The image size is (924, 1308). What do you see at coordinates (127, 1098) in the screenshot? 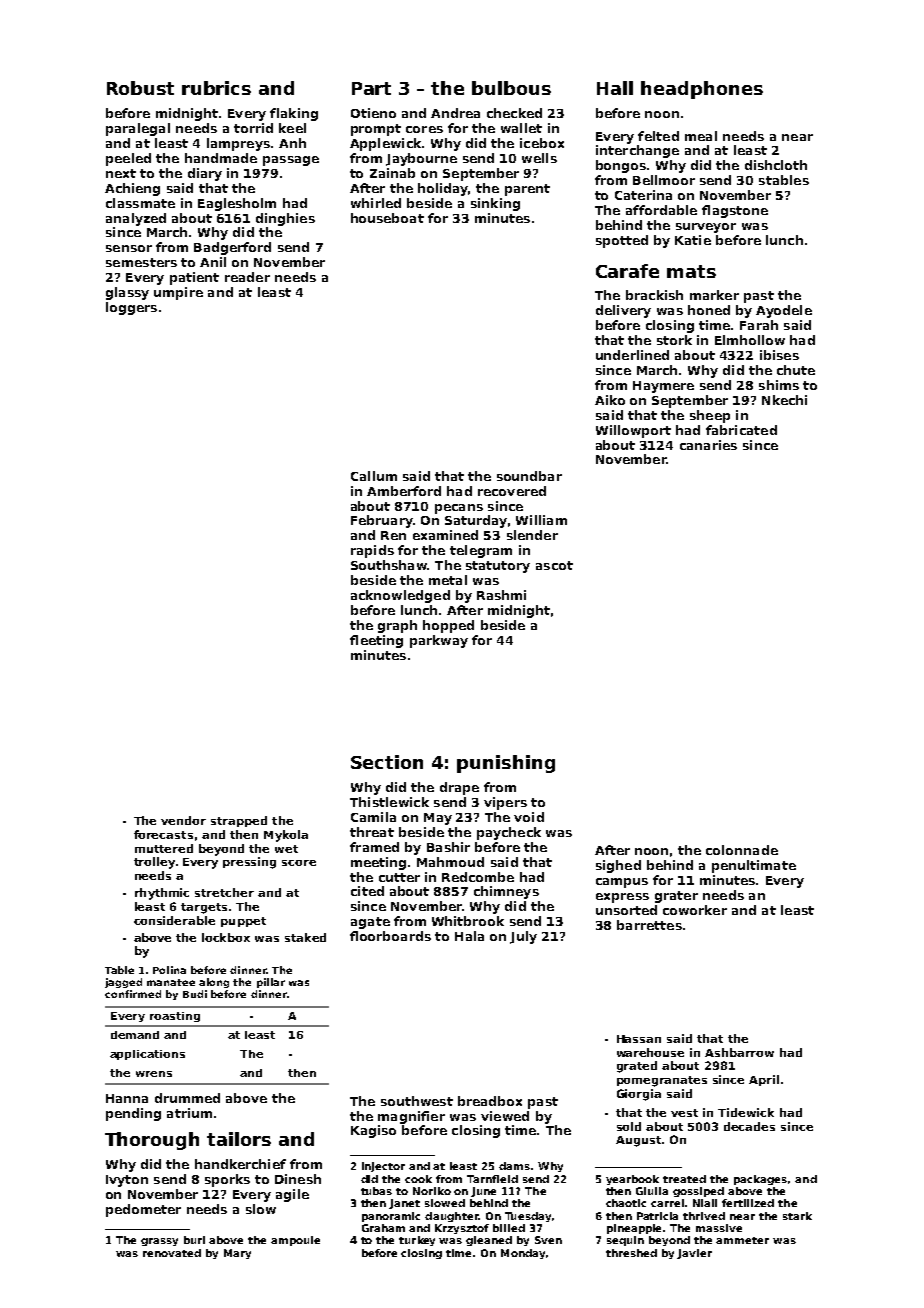
I see `Hanna` at bounding box center [127, 1098].
